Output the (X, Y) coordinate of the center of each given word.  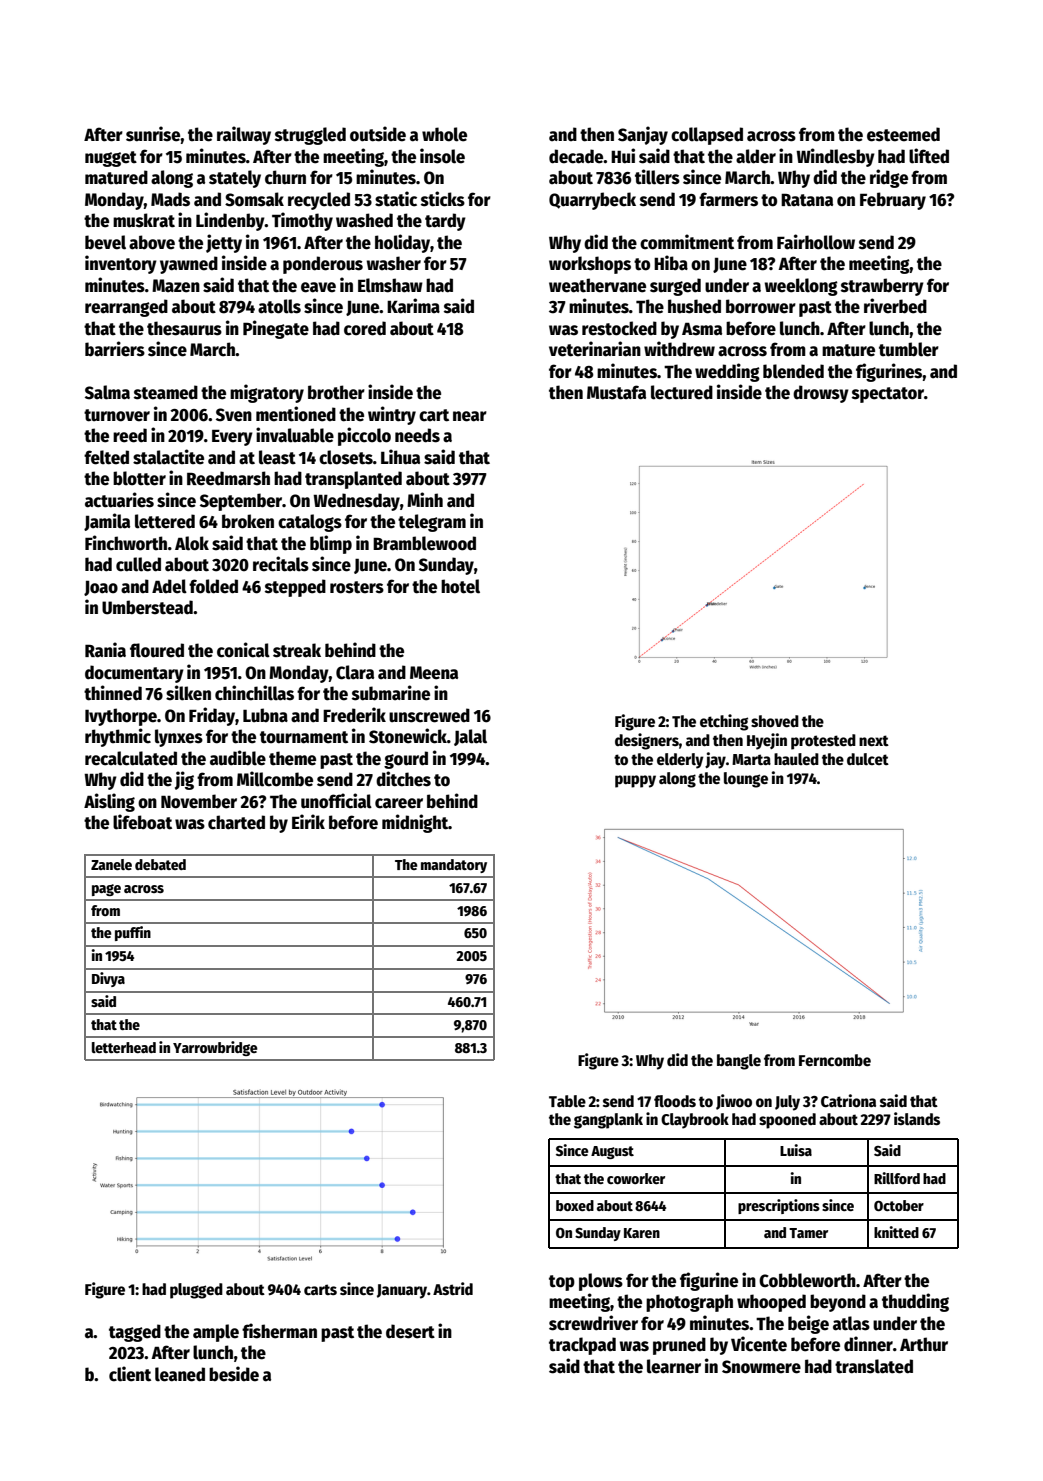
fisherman (279, 1331)
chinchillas (254, 693)
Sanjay (643, 135)
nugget (111, 159)
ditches (403, 779)
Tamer (808, 1233)
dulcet (868, 759)
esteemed (903, 134)
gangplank (608, 1121)
